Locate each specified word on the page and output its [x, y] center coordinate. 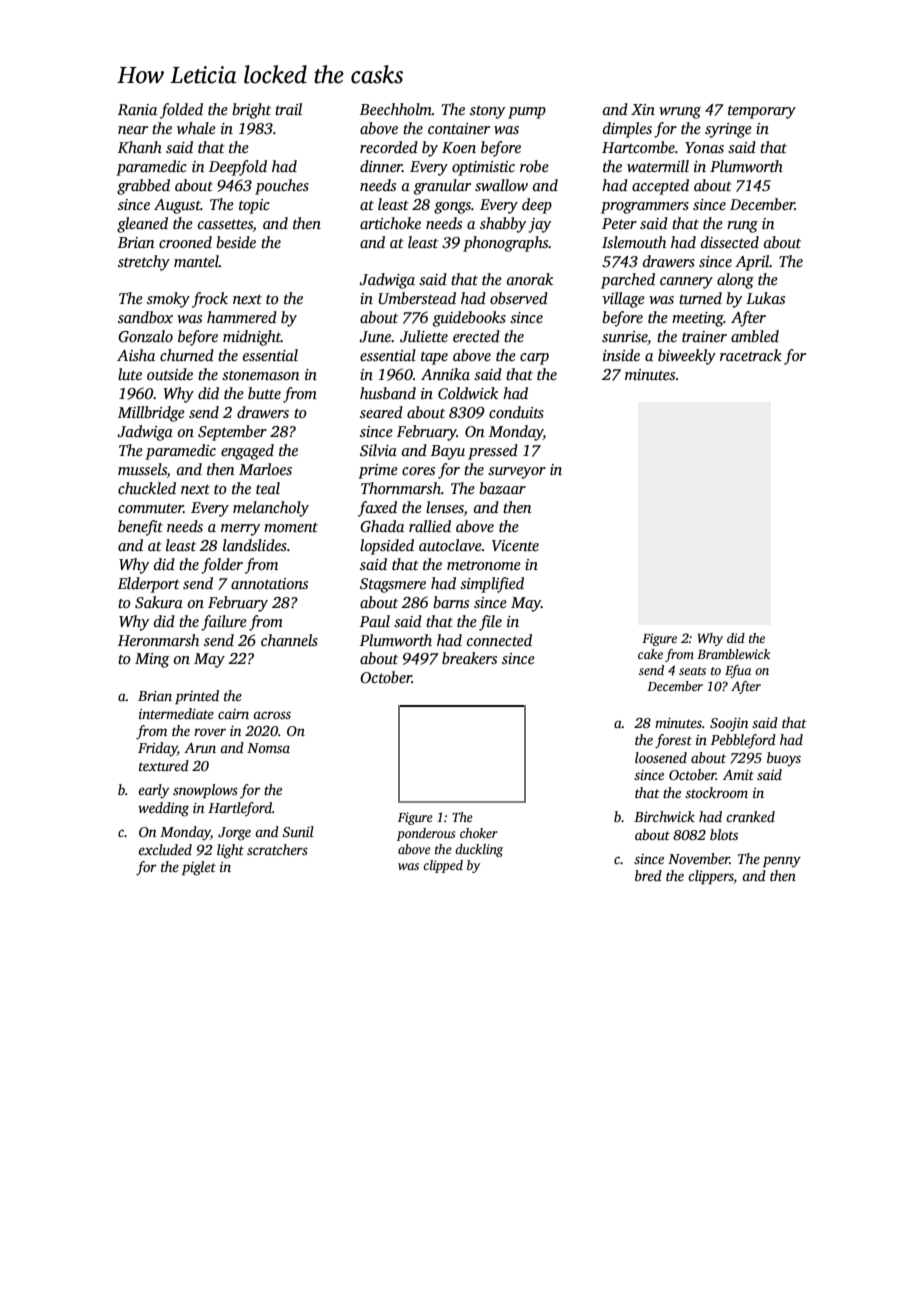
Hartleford [240, 809]
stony [487, 112]
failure [224, 623]
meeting [698, 319]
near [133, 130]
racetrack [751, 355]
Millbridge [151, 414]
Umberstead [417, 298]
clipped [443, 866]
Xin [643, 109]
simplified [492, 585]
